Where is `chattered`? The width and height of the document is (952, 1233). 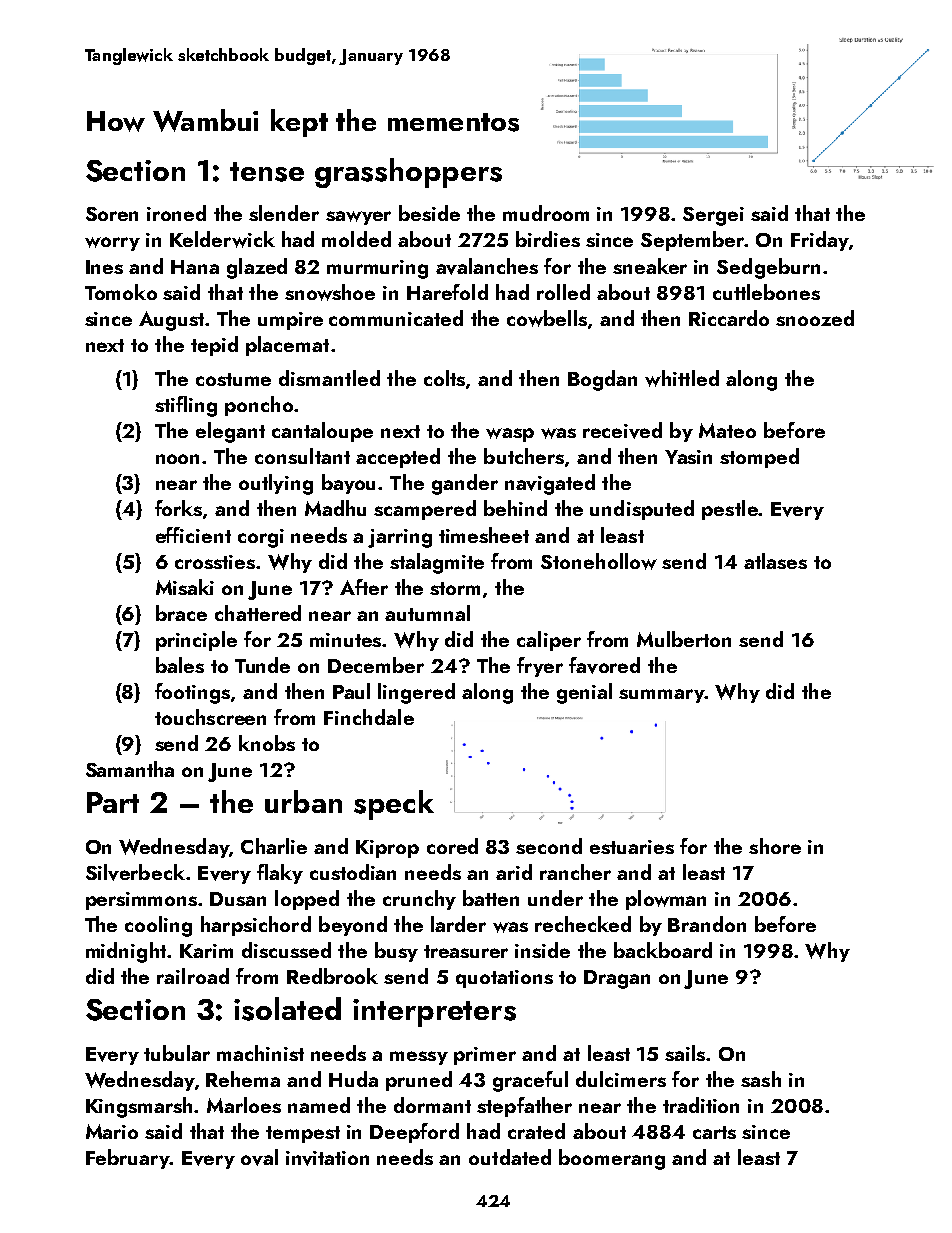 chattered is located at coordinates (258, 613).
